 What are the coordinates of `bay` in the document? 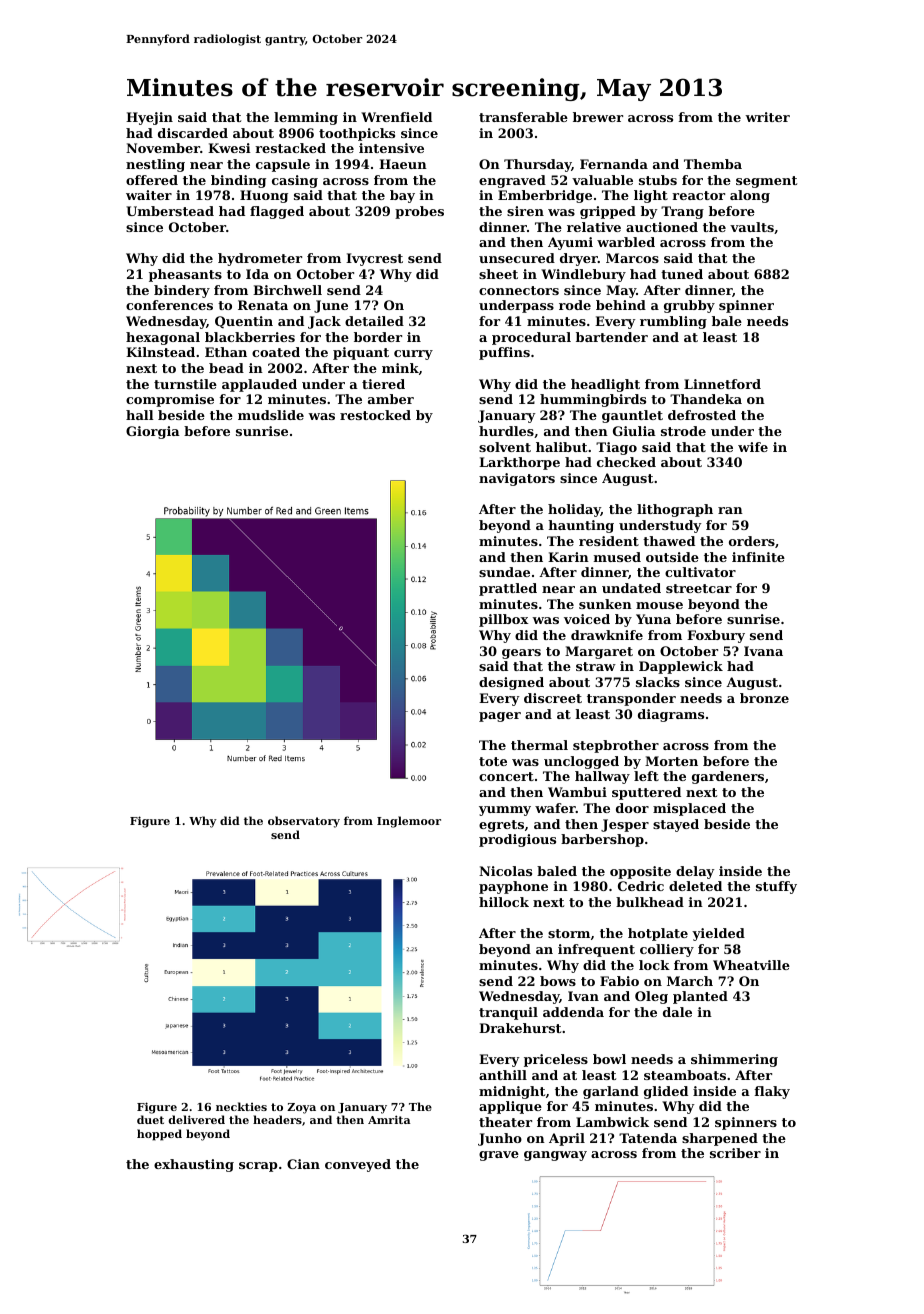 It's located at (402, 196).
